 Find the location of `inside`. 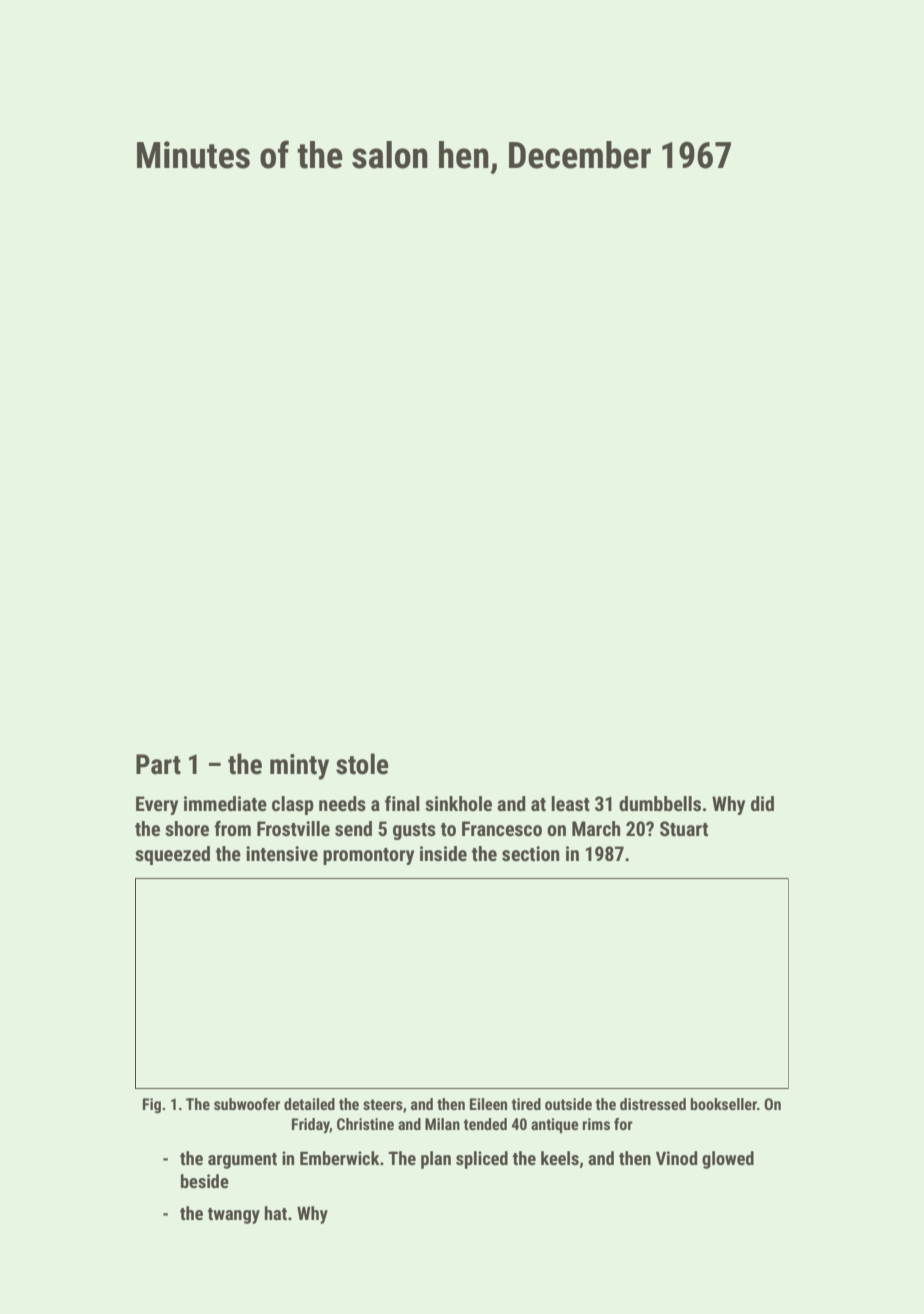

inside is located at coordinates (443, 853).
